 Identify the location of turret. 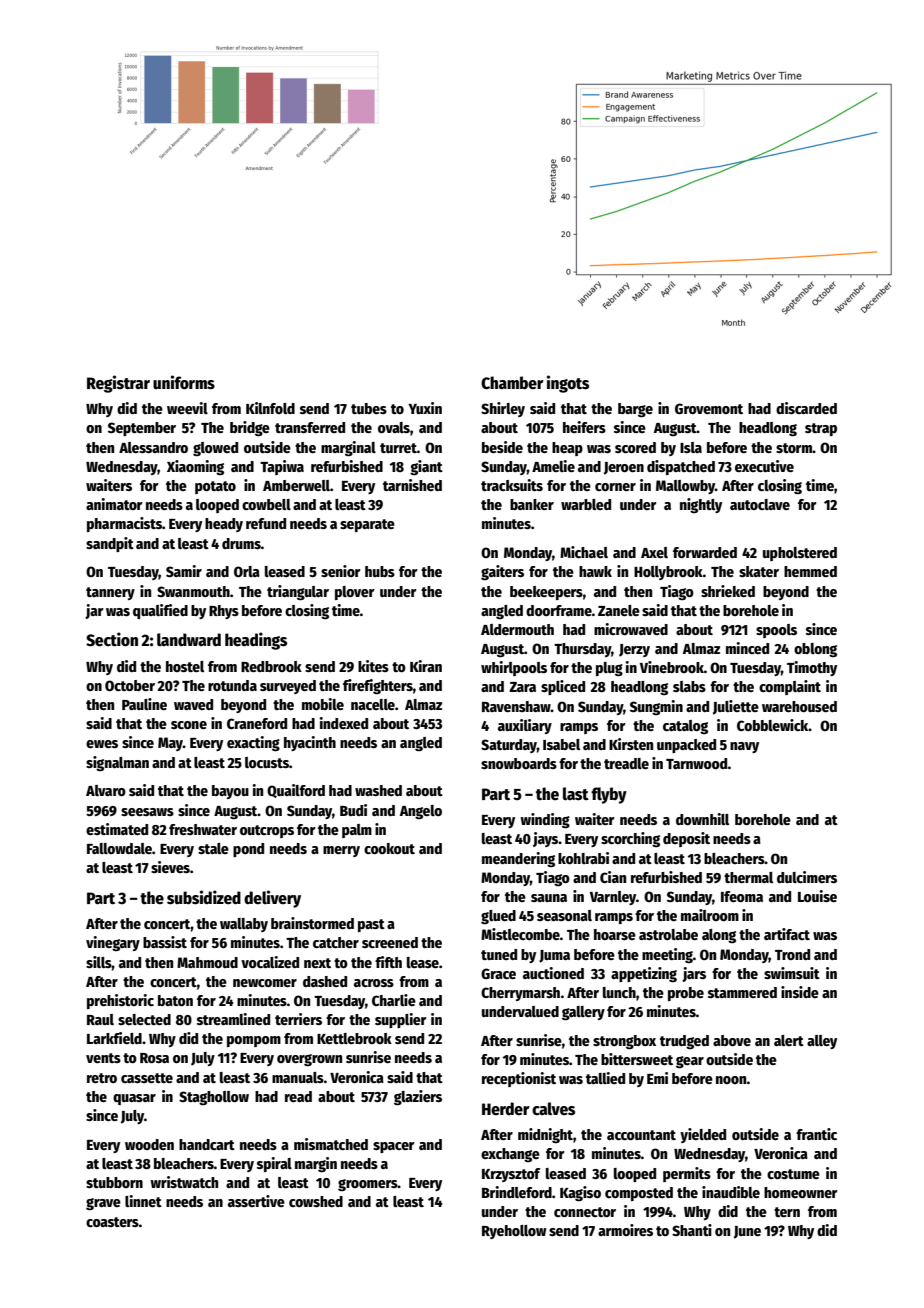
(398, 448).
